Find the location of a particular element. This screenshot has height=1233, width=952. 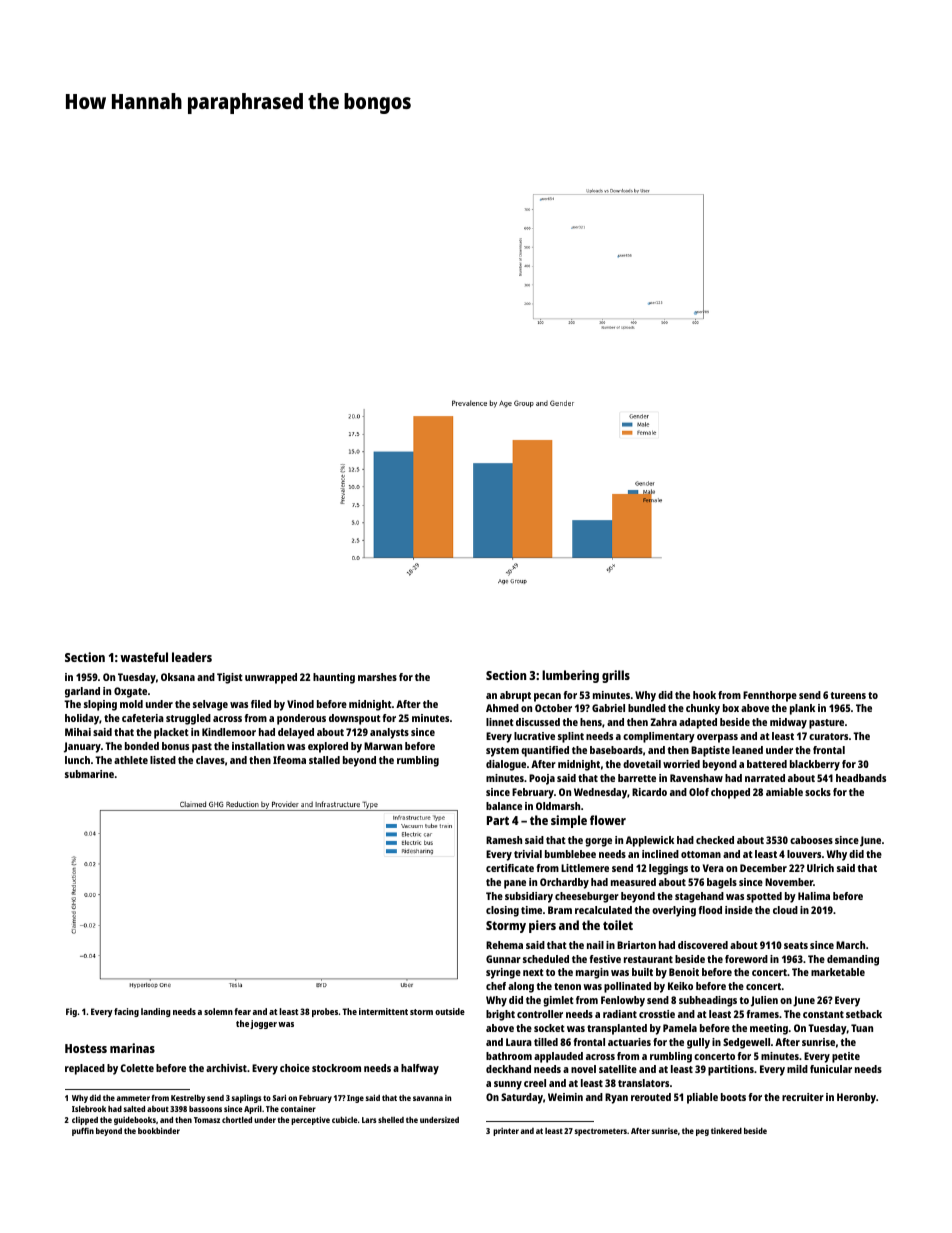

halfway is located at coordinates (420, 1069).
